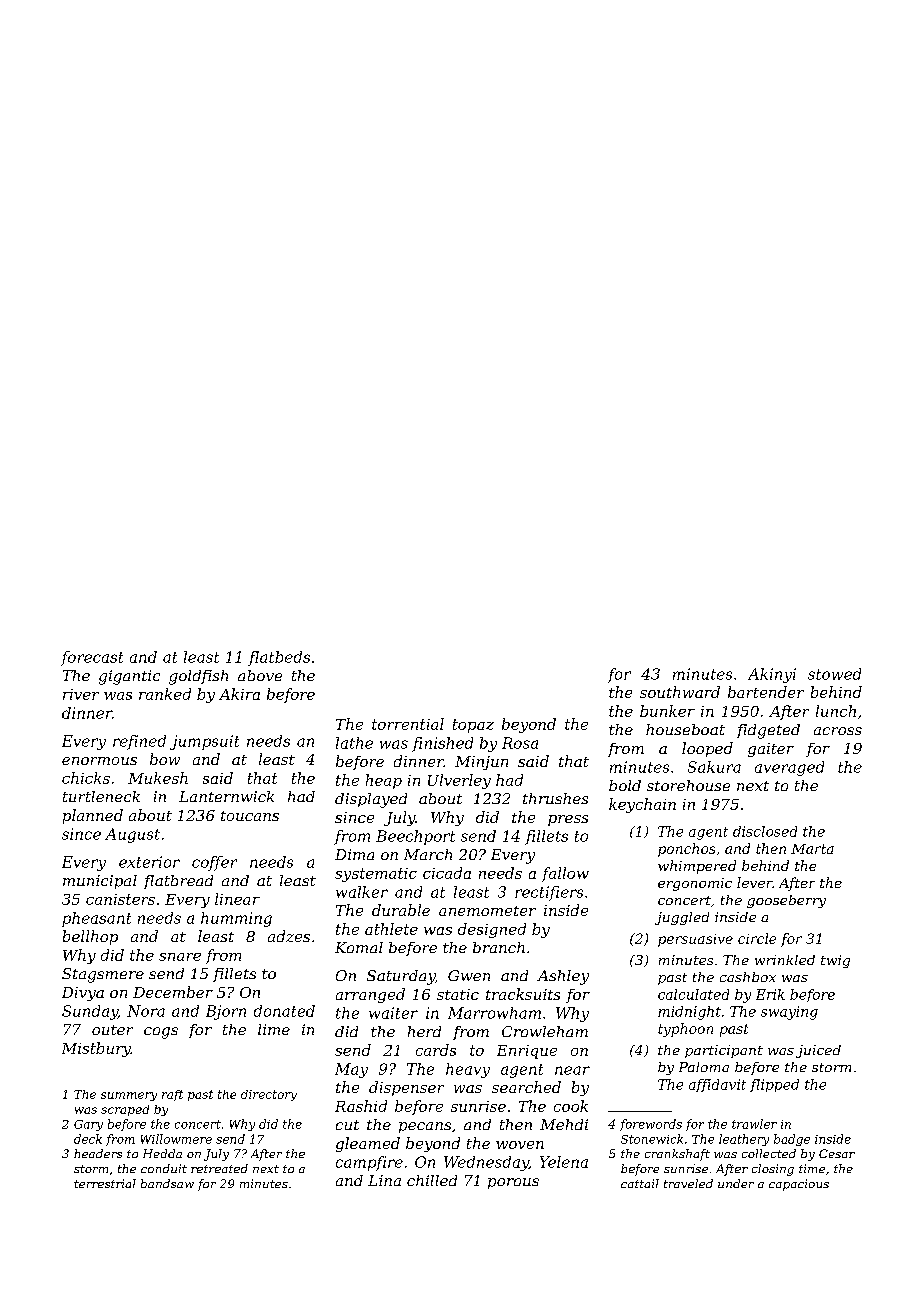 Image resolution: width=924 pixels, height=1308 pixels. Describe the element at coordinates (640, 1183) in the screenshot. I see `cattail` at that location.
